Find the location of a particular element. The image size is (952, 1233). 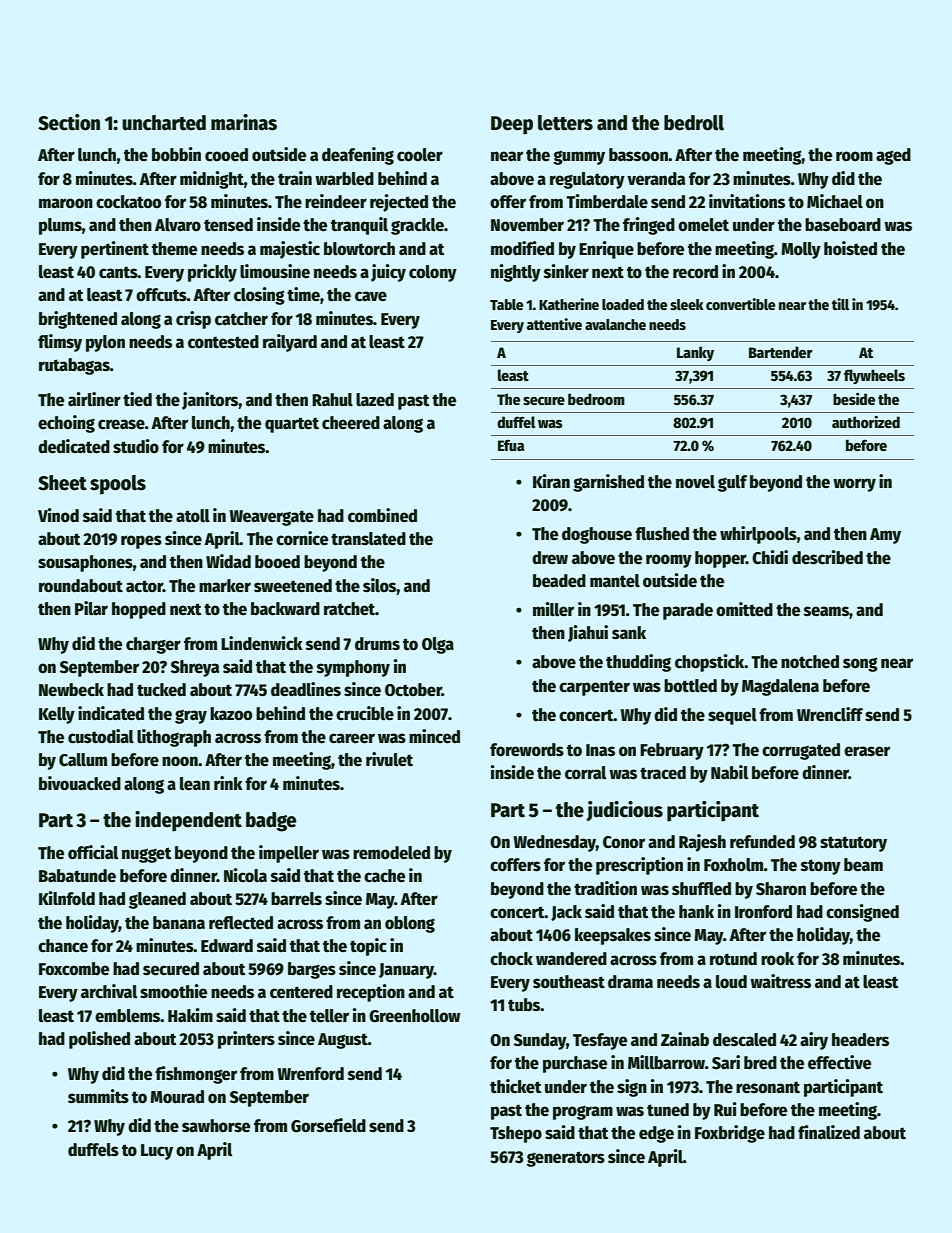

Section is located at coordinates (69, 122).
